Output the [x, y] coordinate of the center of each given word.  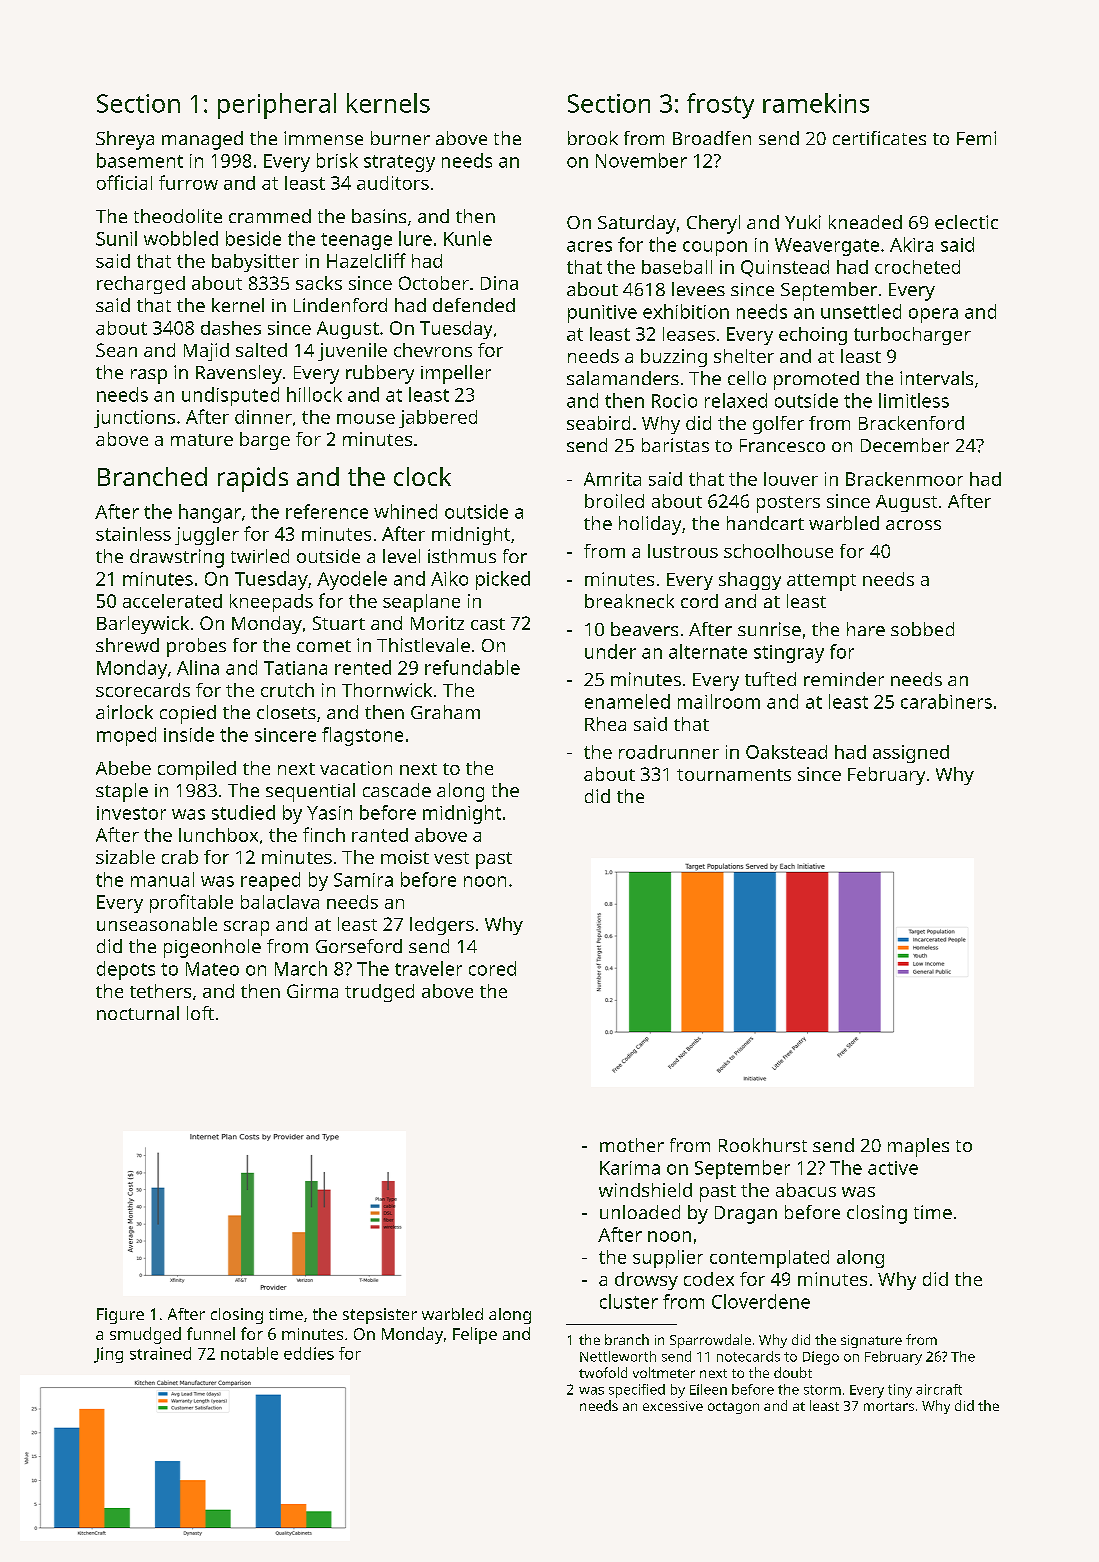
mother [632, 1145]
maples [918, 1147]
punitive [602, 314]
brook [593, 138]
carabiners [946, 701]
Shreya [125, 140]
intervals [936, 378]
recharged [141, 285]
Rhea [605, 724]
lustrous [683, 551]
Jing [108, 1355]
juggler [207, 536]
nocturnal [138, 1013]
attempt [821, 582]
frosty [720, 106]
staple [122, 792]
